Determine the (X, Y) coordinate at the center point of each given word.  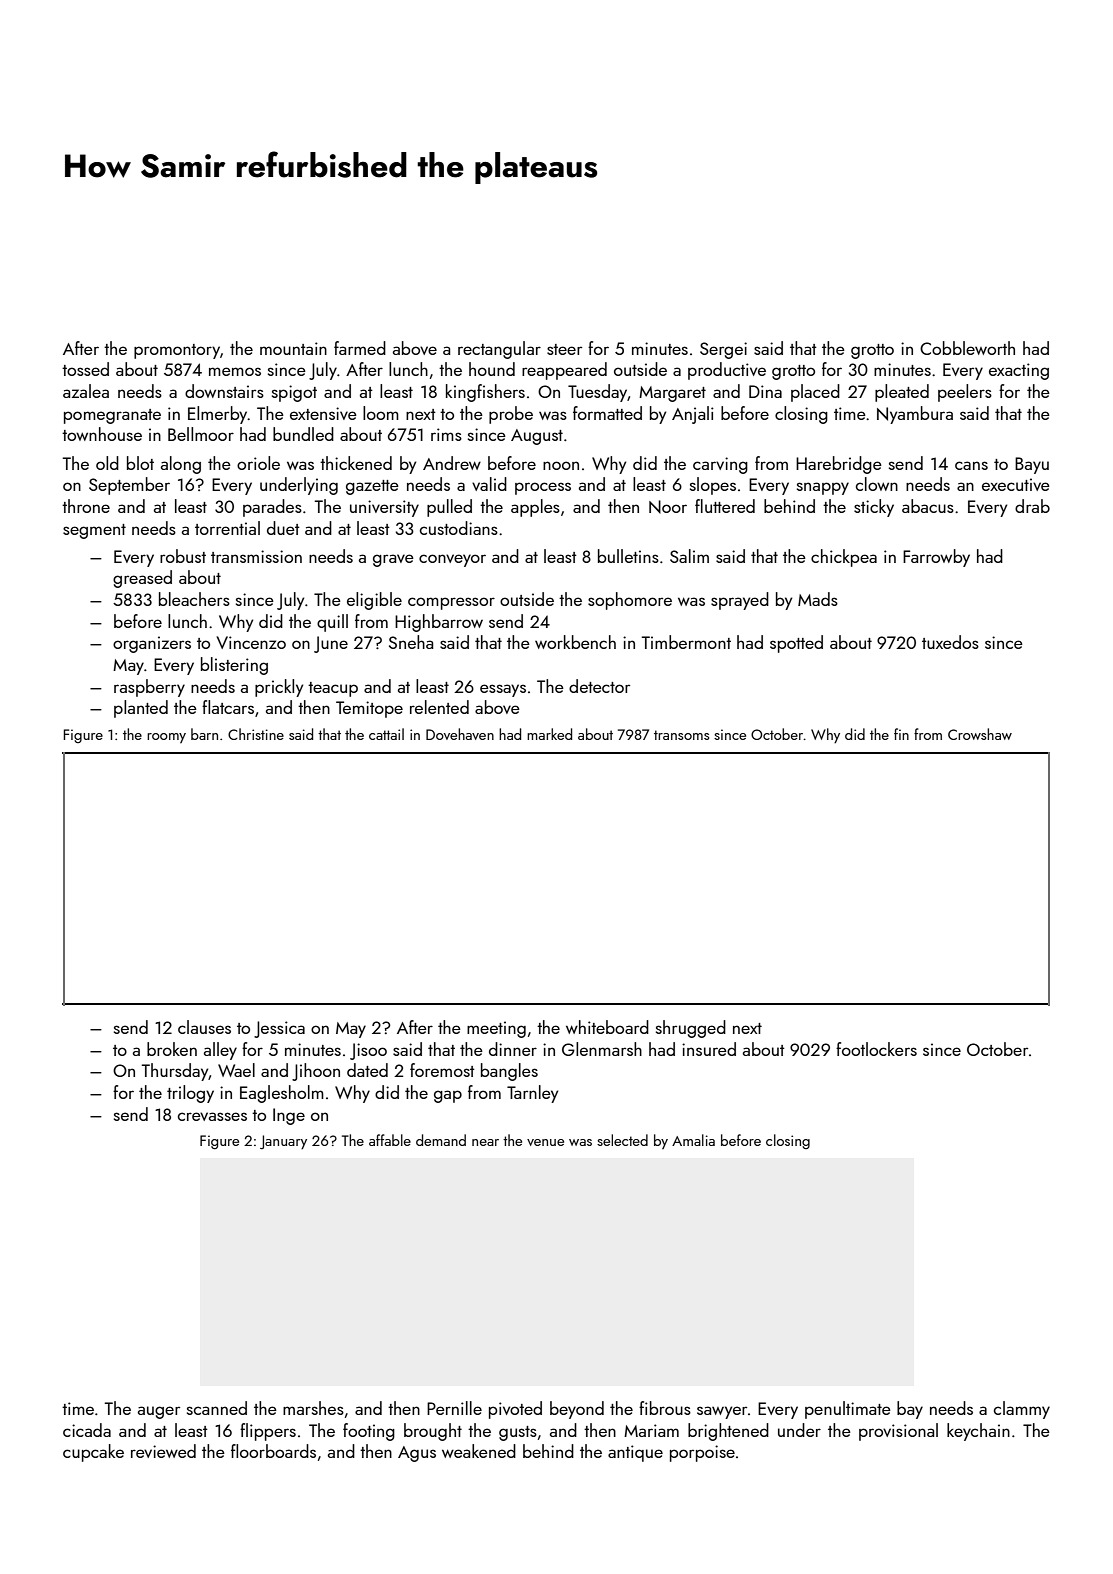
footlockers (876, 1049)
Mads (818, 599)
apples (535, 508)
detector (599, 686)
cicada (87, 1430)
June (331, 644)
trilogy (190, 1094)
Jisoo (368, 1051)
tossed (85, 369)
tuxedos (950, 642)
